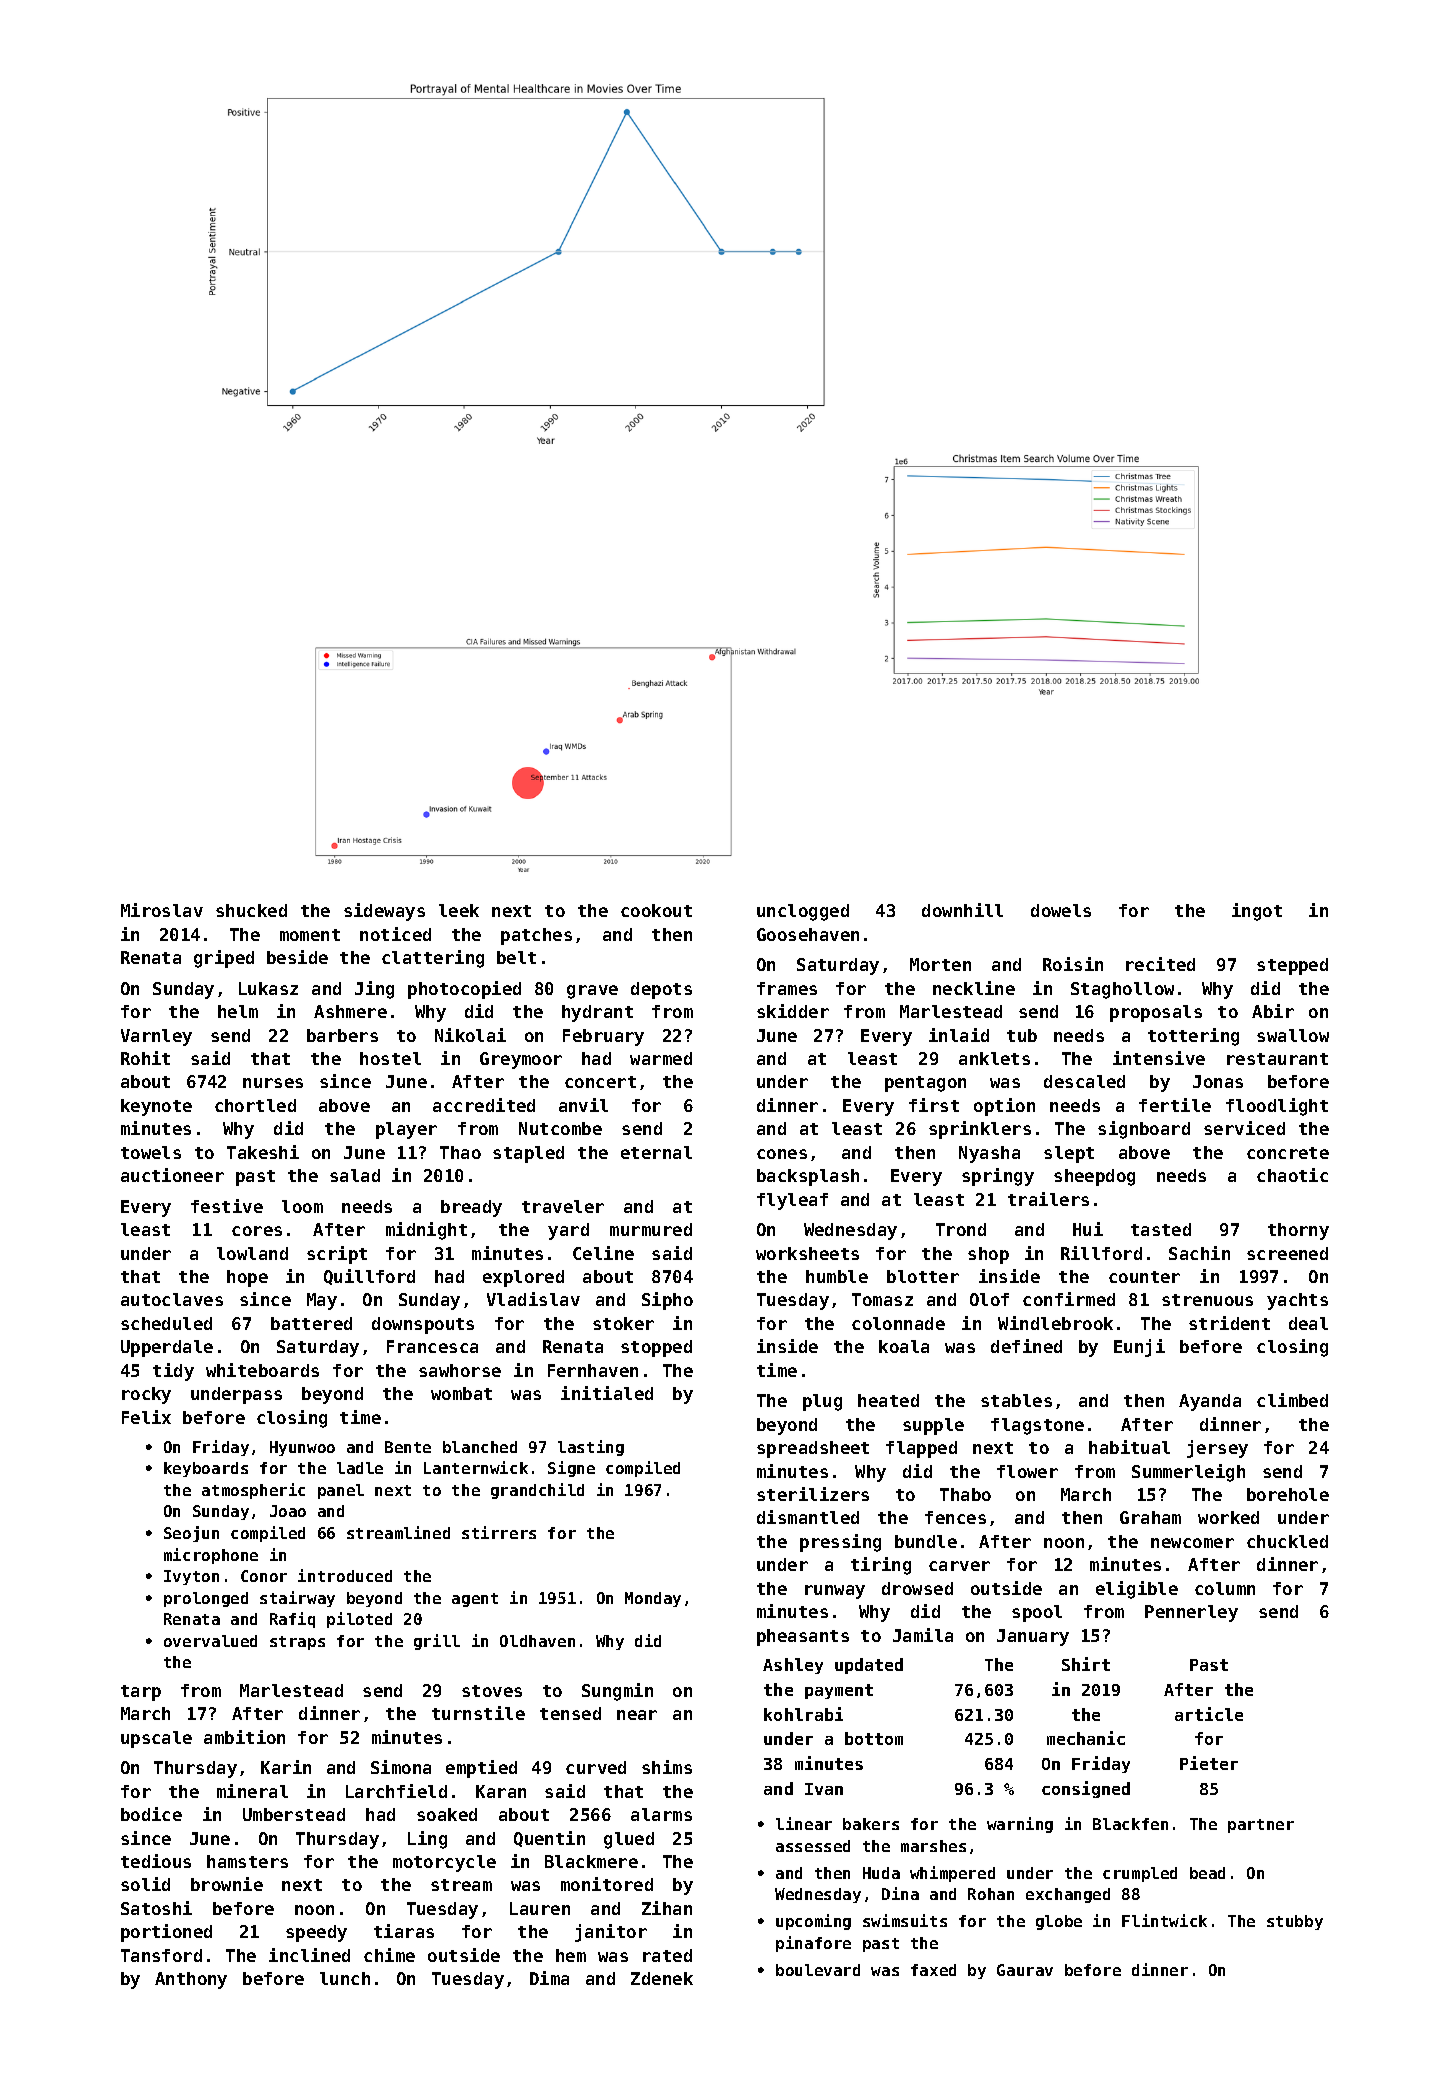  Describe the element at coordinates (1055, 1323) in the screenshot. I see `Windlebrook` at that location.
